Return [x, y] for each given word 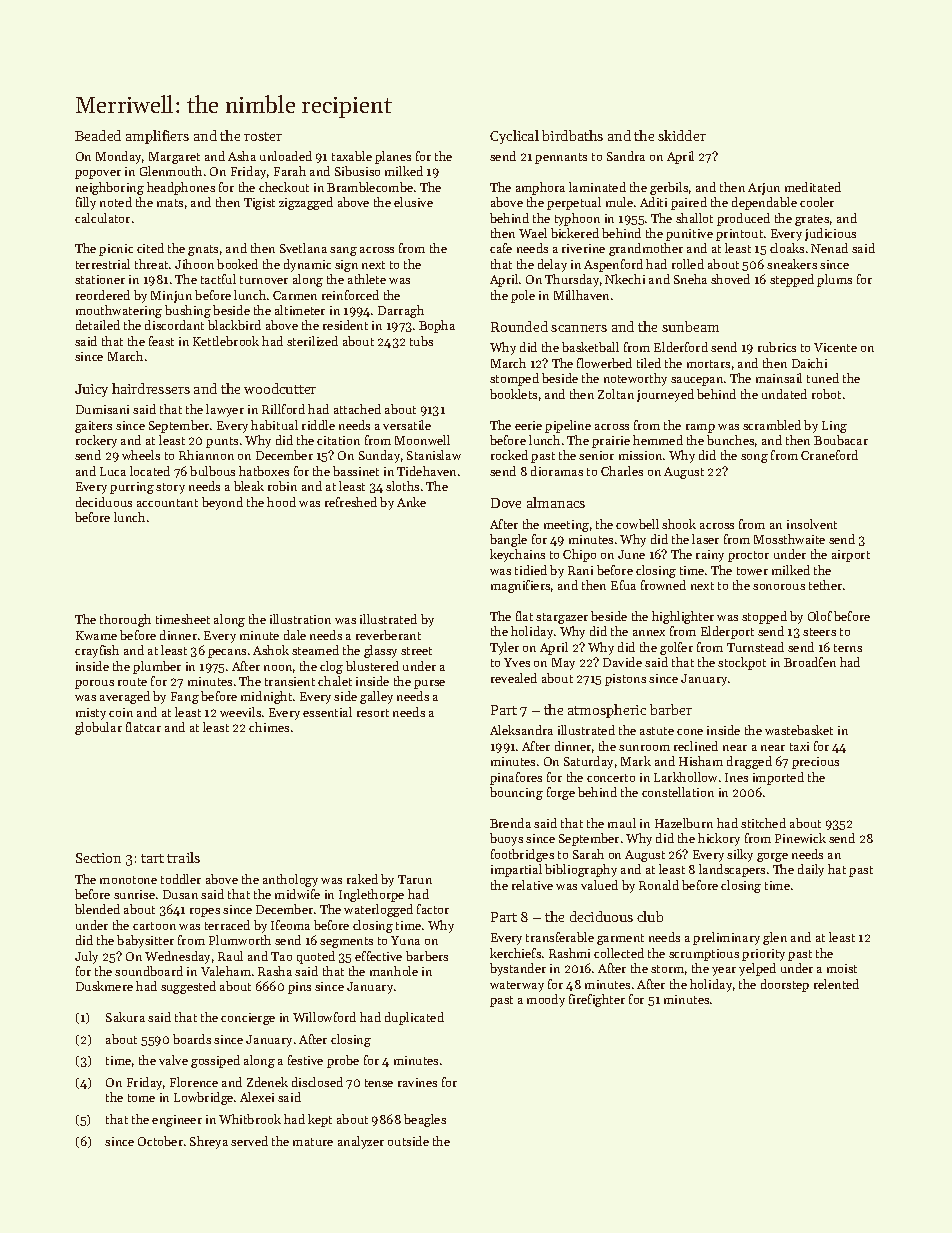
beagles [425, 1120]
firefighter [597, 1000]
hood [281, 502]
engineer [177, 1121]
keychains [517, 555]
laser [705, 539]
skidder [682, 135]
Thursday [572, 280]
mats [170, 203]
